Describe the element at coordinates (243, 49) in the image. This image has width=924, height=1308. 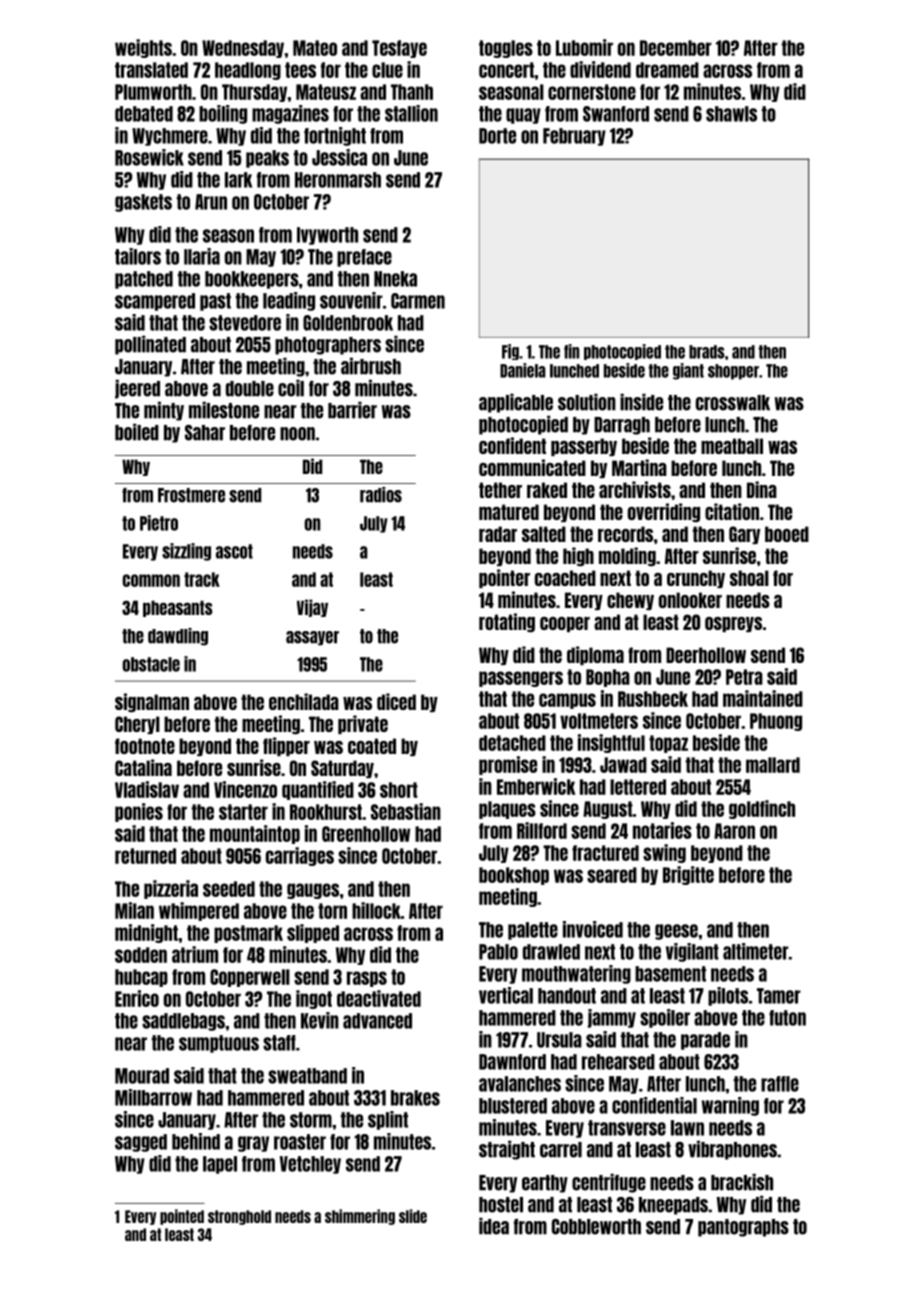
I see `Wednesday` at that location.
